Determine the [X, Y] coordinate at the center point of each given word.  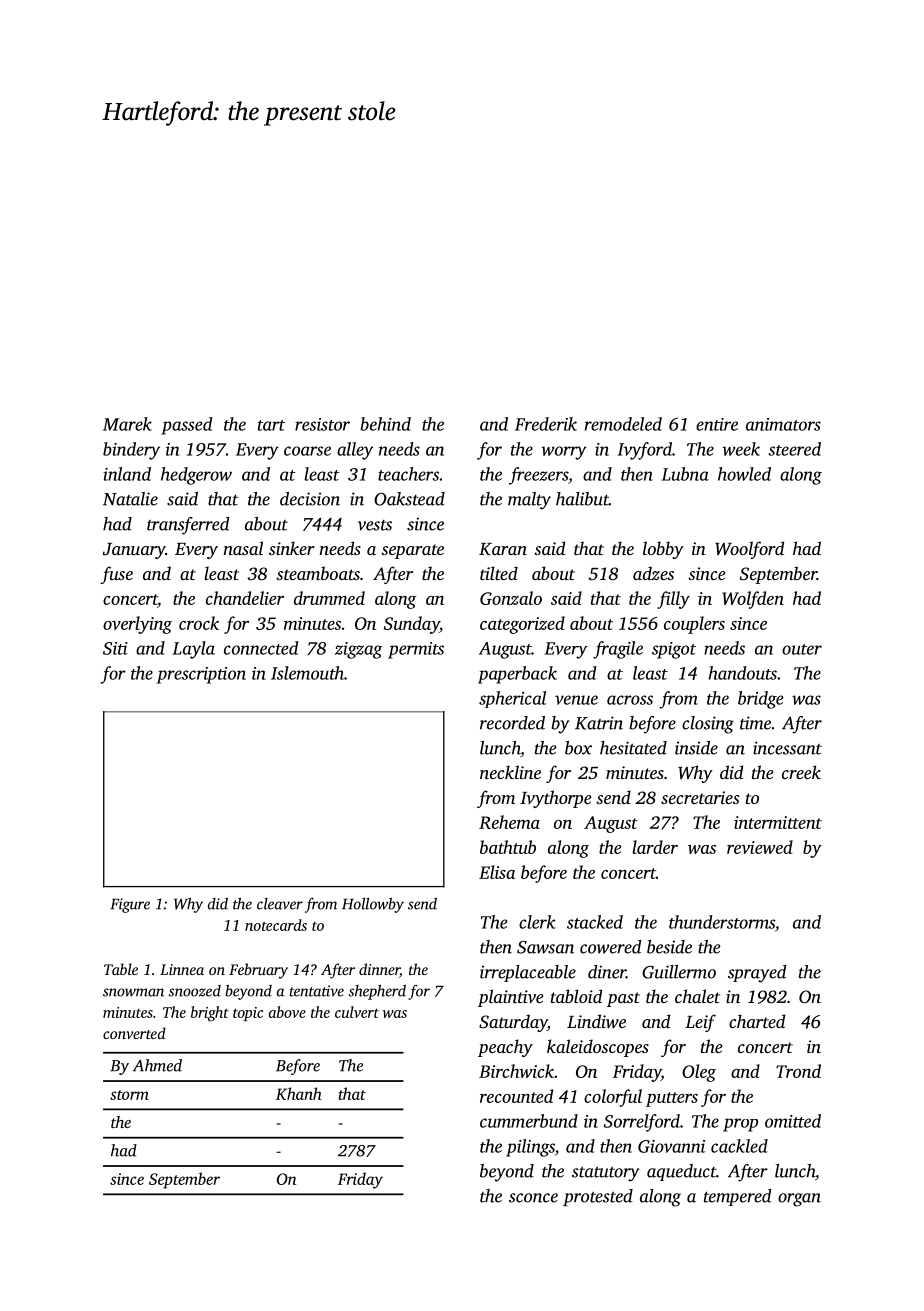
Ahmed [157, 1065]
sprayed [757, 974]
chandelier [245, 598]
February [258, 971]
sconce [533, 1198]
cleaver [280, 904]
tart [271, 425]
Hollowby [373, 905]
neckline [510, 772]
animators [783, 424]
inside [696, 748]
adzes [653, 573]
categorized [522, 625]
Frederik [546, 424]
